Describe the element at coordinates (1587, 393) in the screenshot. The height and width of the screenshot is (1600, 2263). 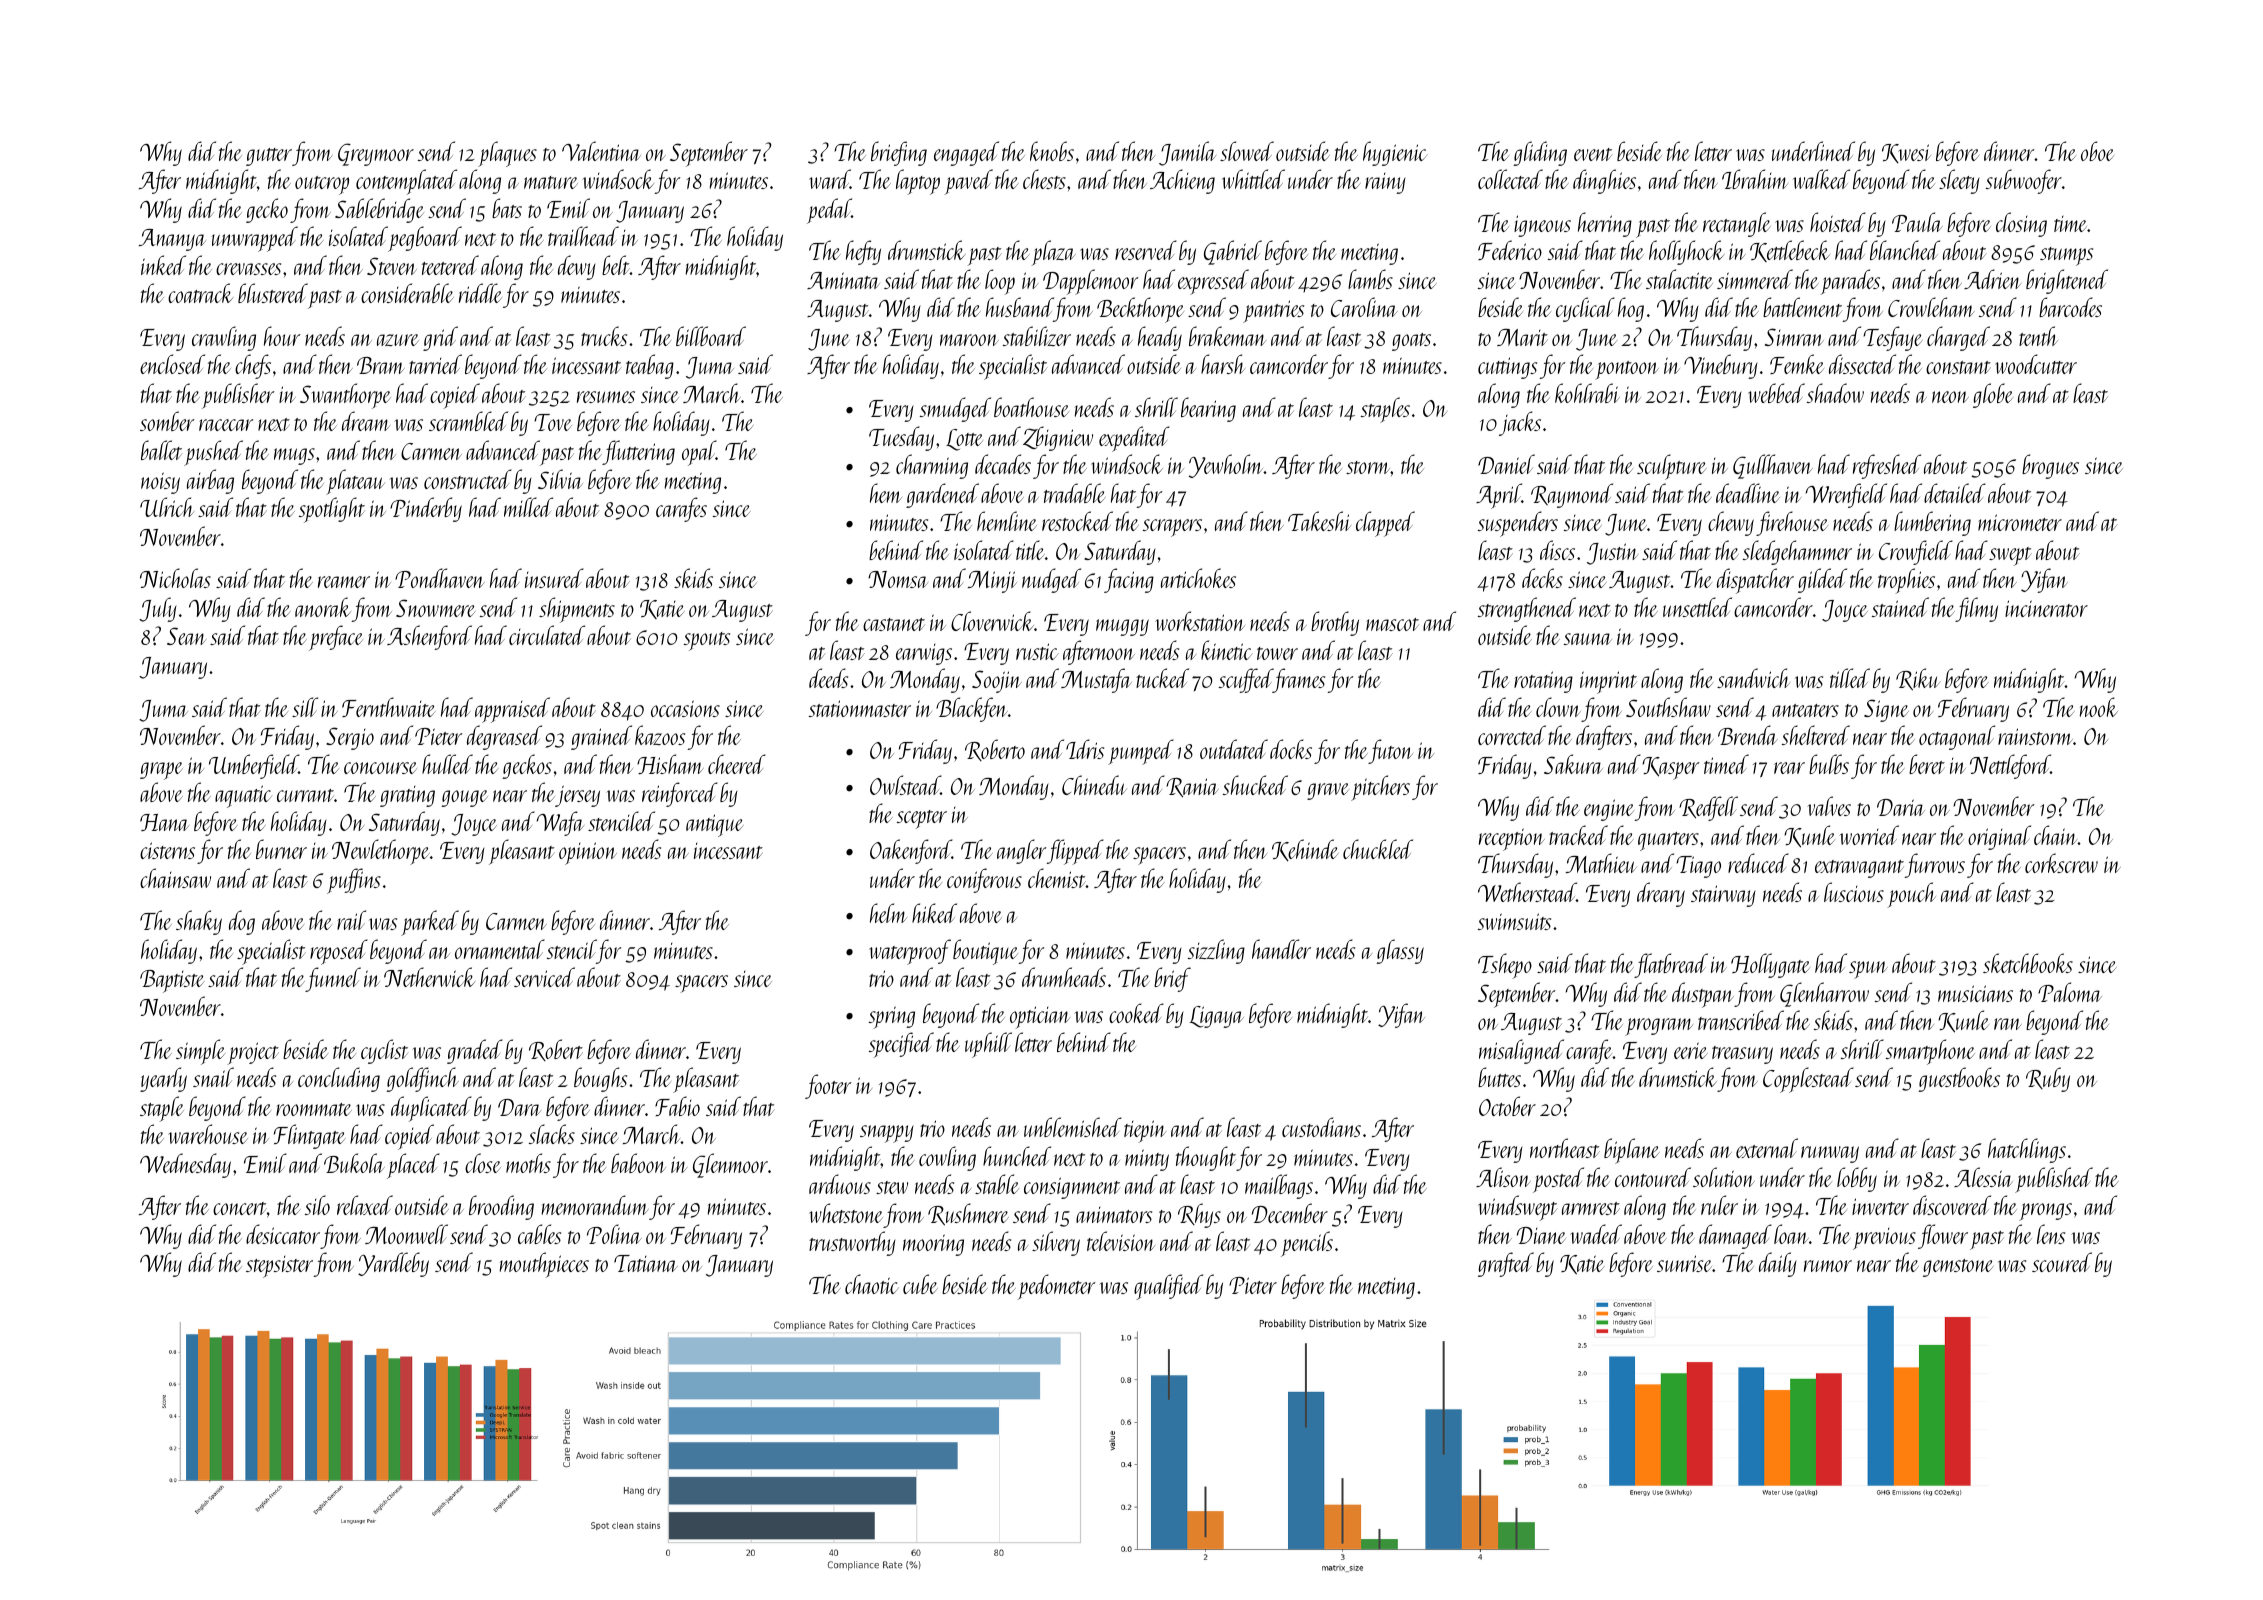
I see `kohlrabi` at that location.
